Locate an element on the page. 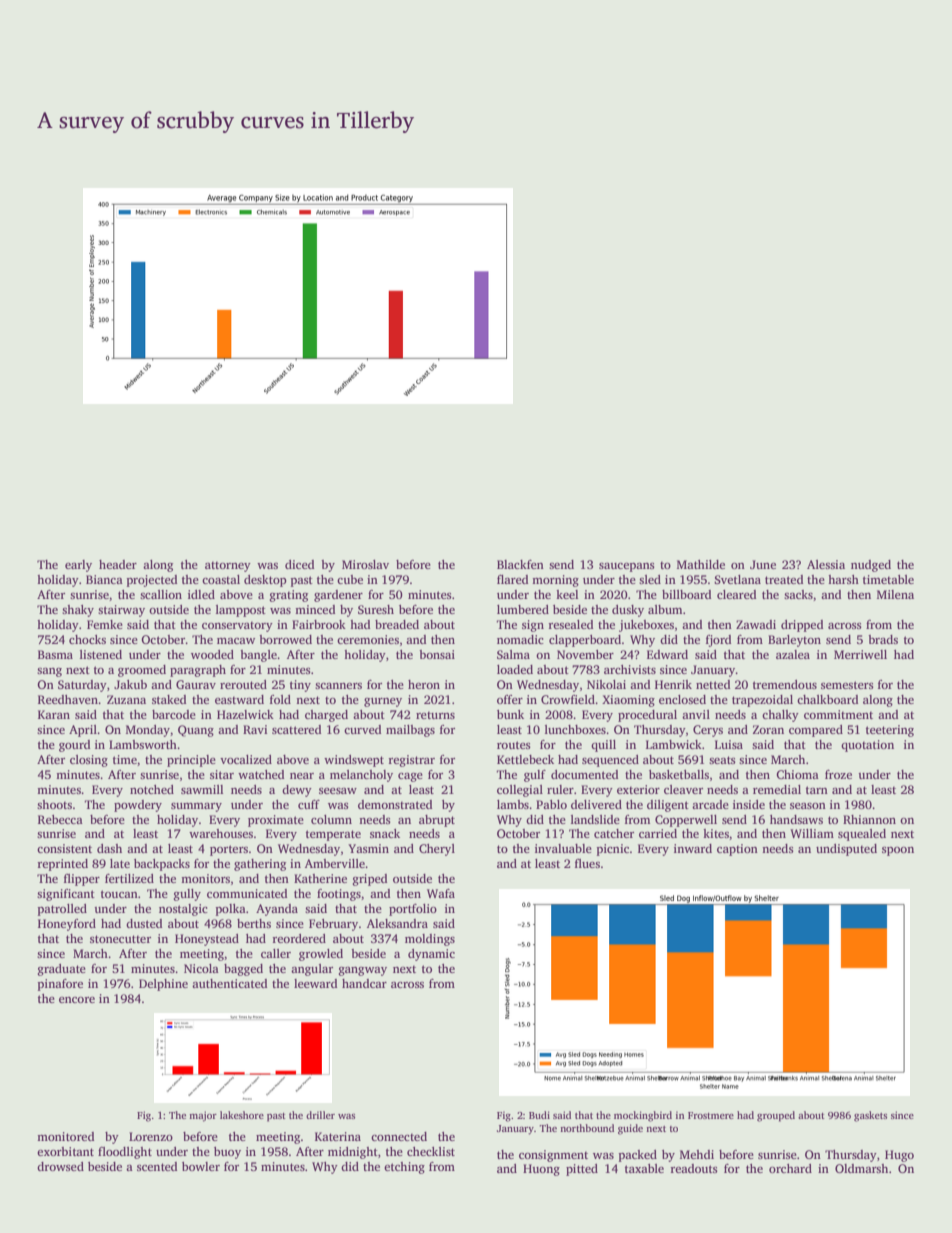 The height and width of the image is (1233, 952). dynamic is located at coordinates (431, 955).
